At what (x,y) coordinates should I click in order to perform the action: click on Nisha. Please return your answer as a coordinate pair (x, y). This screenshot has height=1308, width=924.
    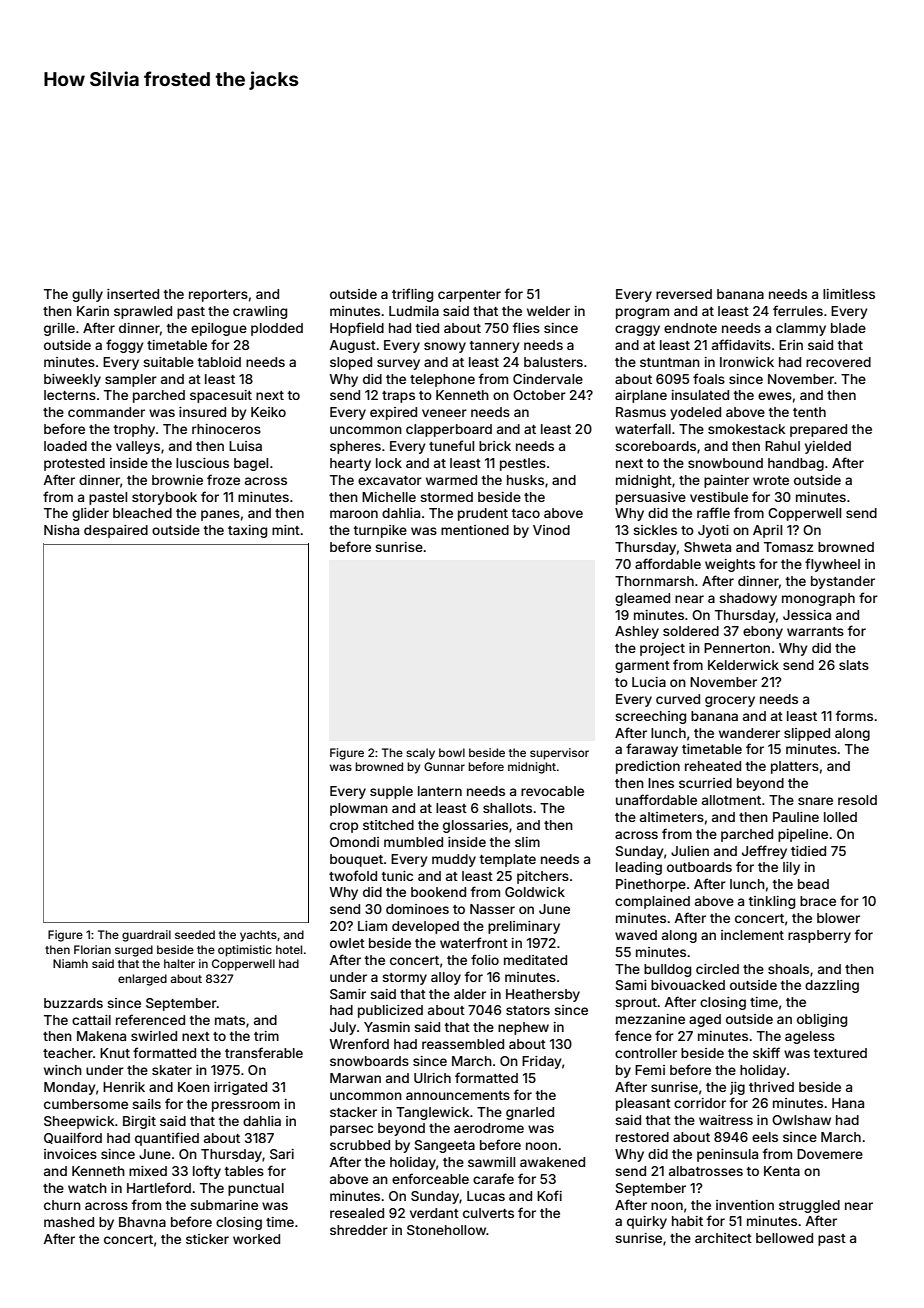
    Looking at the image, I should click on (61, 530).
